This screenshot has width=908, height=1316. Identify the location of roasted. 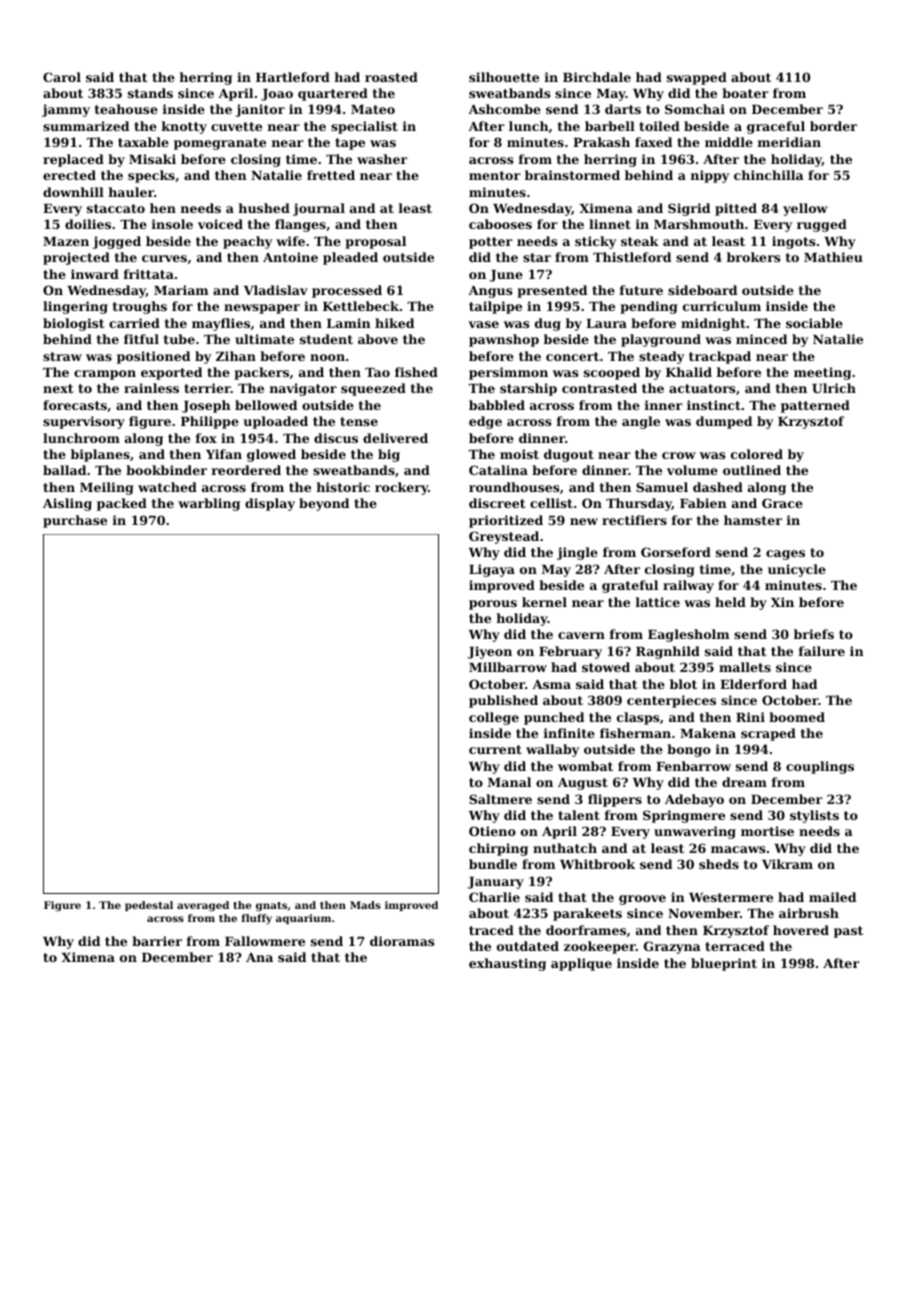
(391, 77).
